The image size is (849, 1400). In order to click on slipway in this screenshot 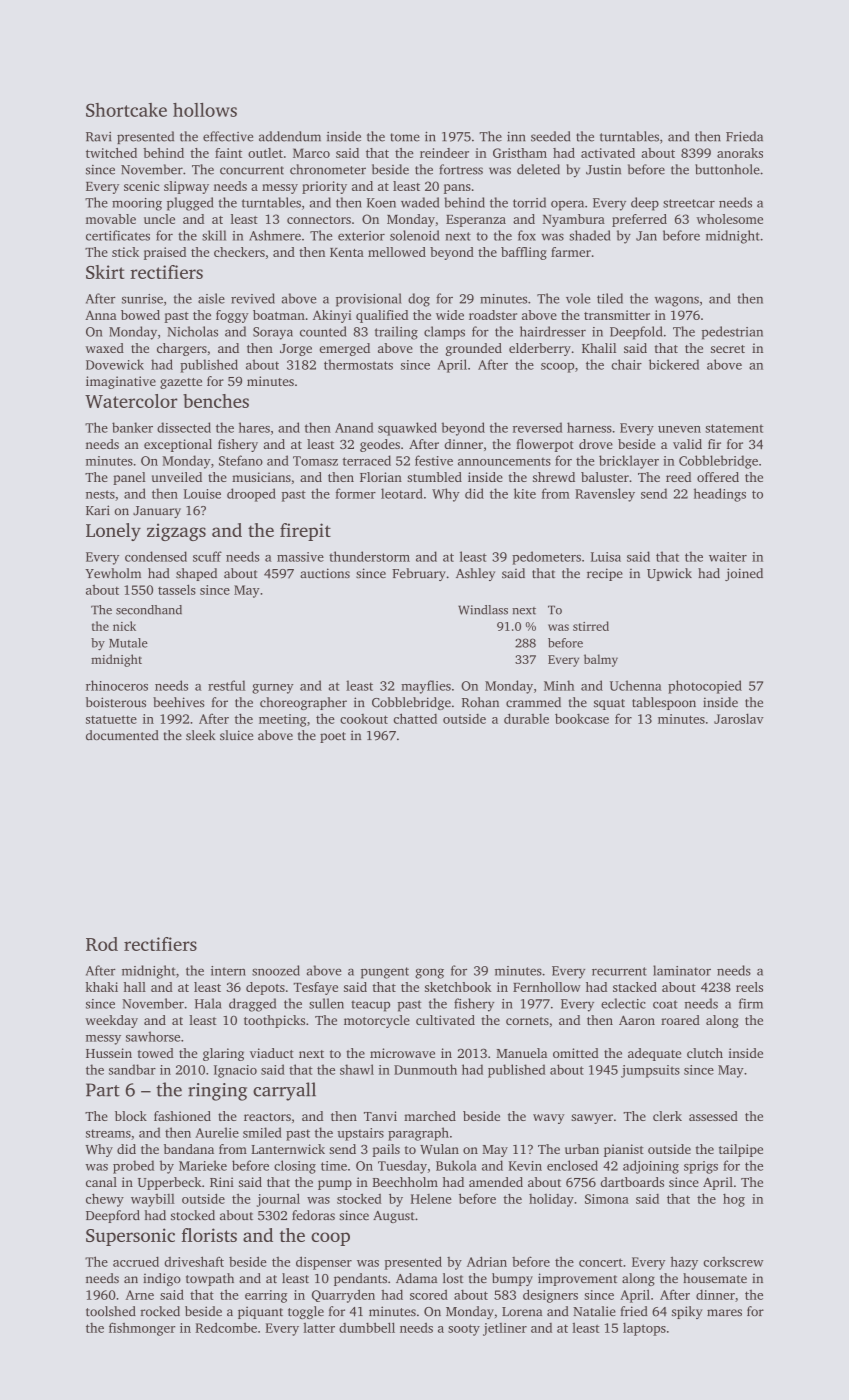, I will do `click(186, 187)`.
